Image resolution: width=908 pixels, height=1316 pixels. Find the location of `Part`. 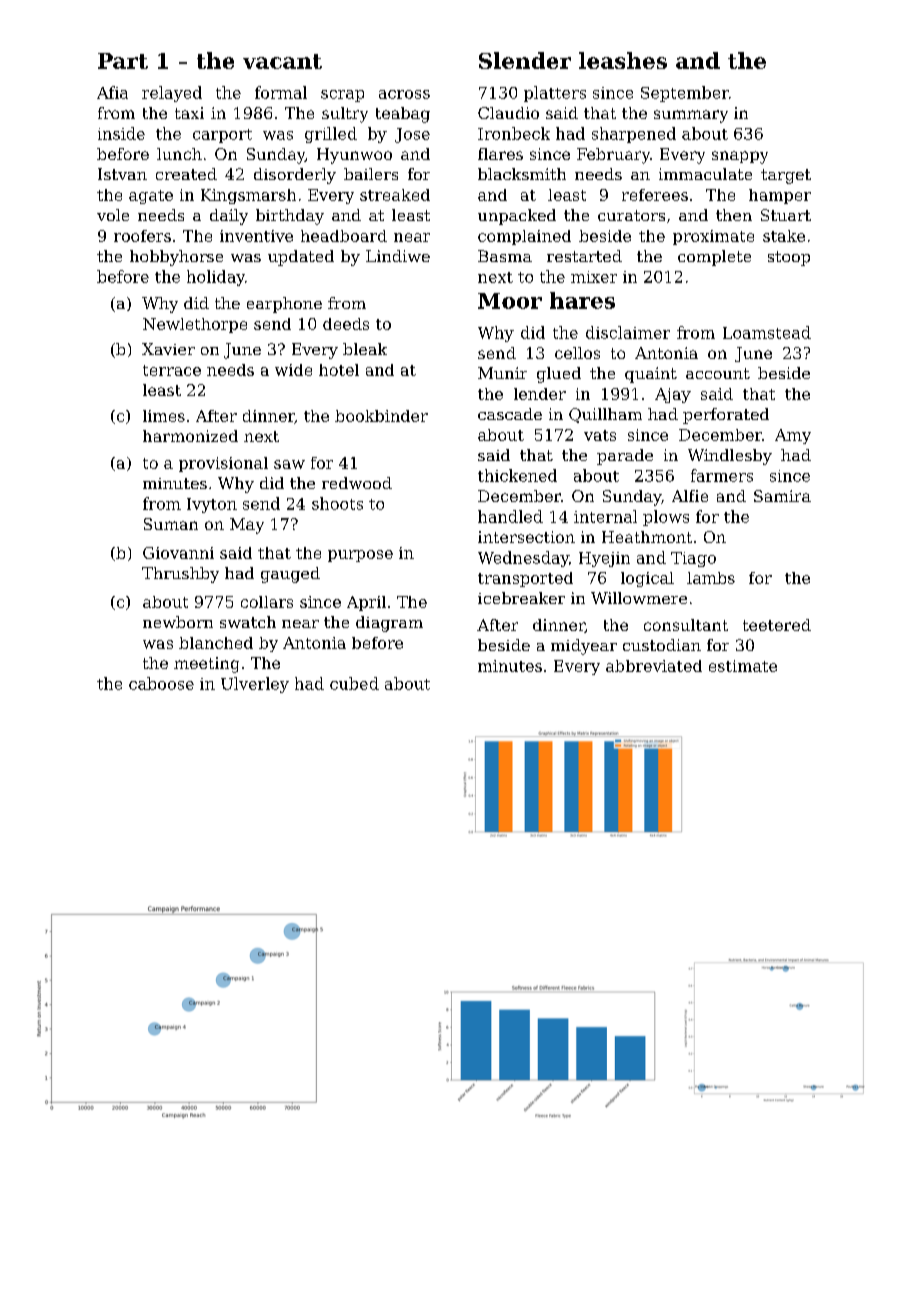

Part is located at coordinates (123, 61).
